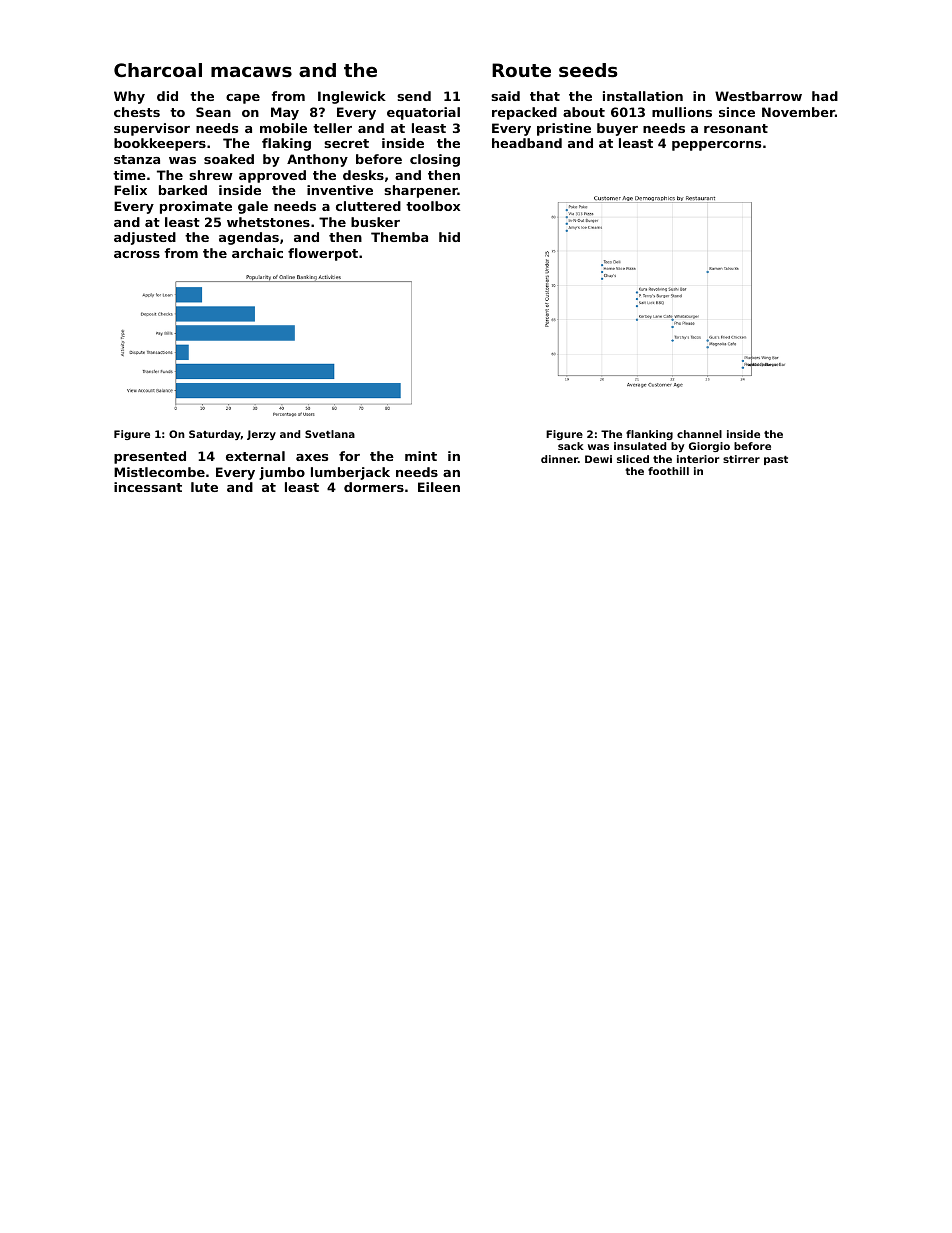 The width and height of the screenshot is (952, 1233). Describe the element at coordinates (758, 96) in the screenshot. I see `Westbarrow` at that location.
